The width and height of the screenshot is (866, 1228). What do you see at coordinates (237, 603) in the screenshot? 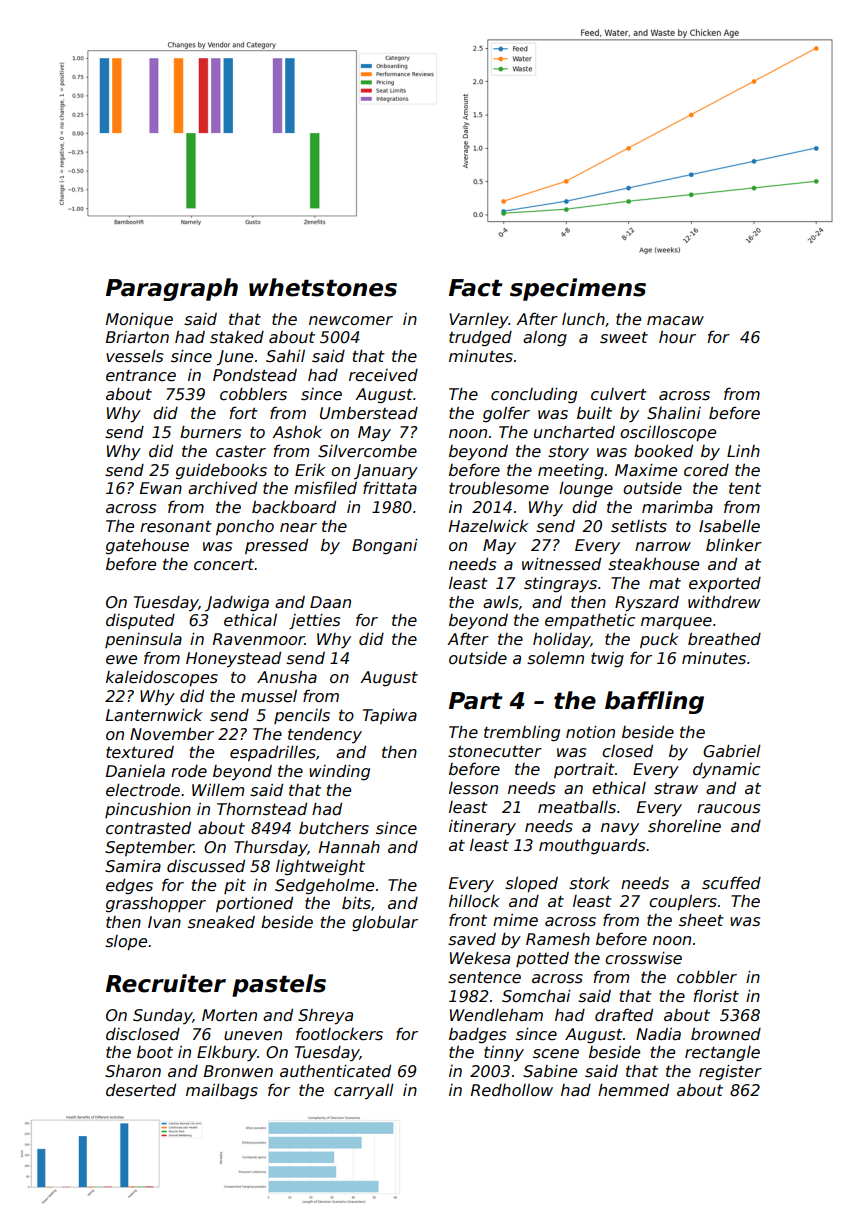
I see `Jadwiga` at bounding box center [237, 603].
